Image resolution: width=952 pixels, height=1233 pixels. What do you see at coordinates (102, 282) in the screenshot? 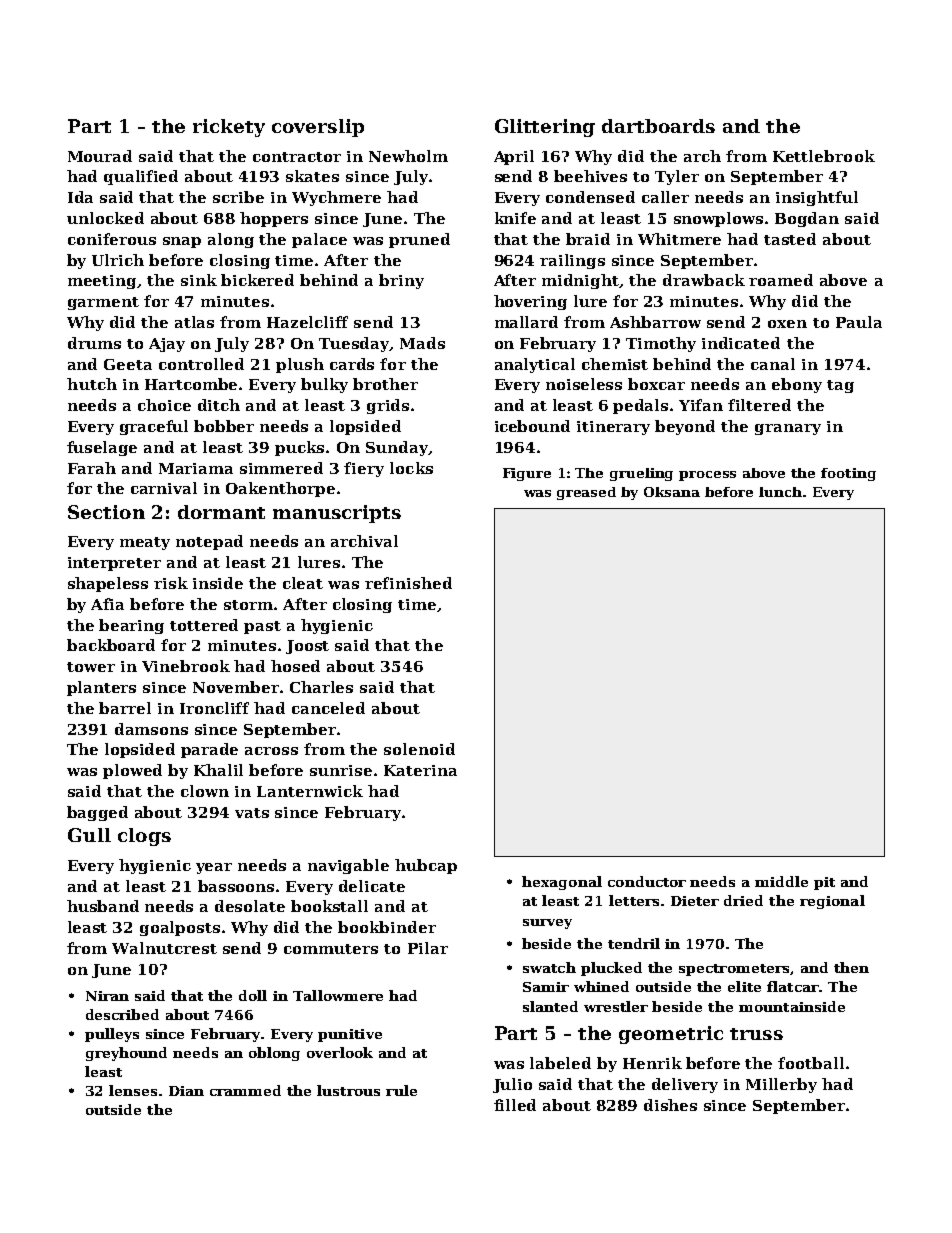
I see `meeting` at bounding box center [102, 282].
